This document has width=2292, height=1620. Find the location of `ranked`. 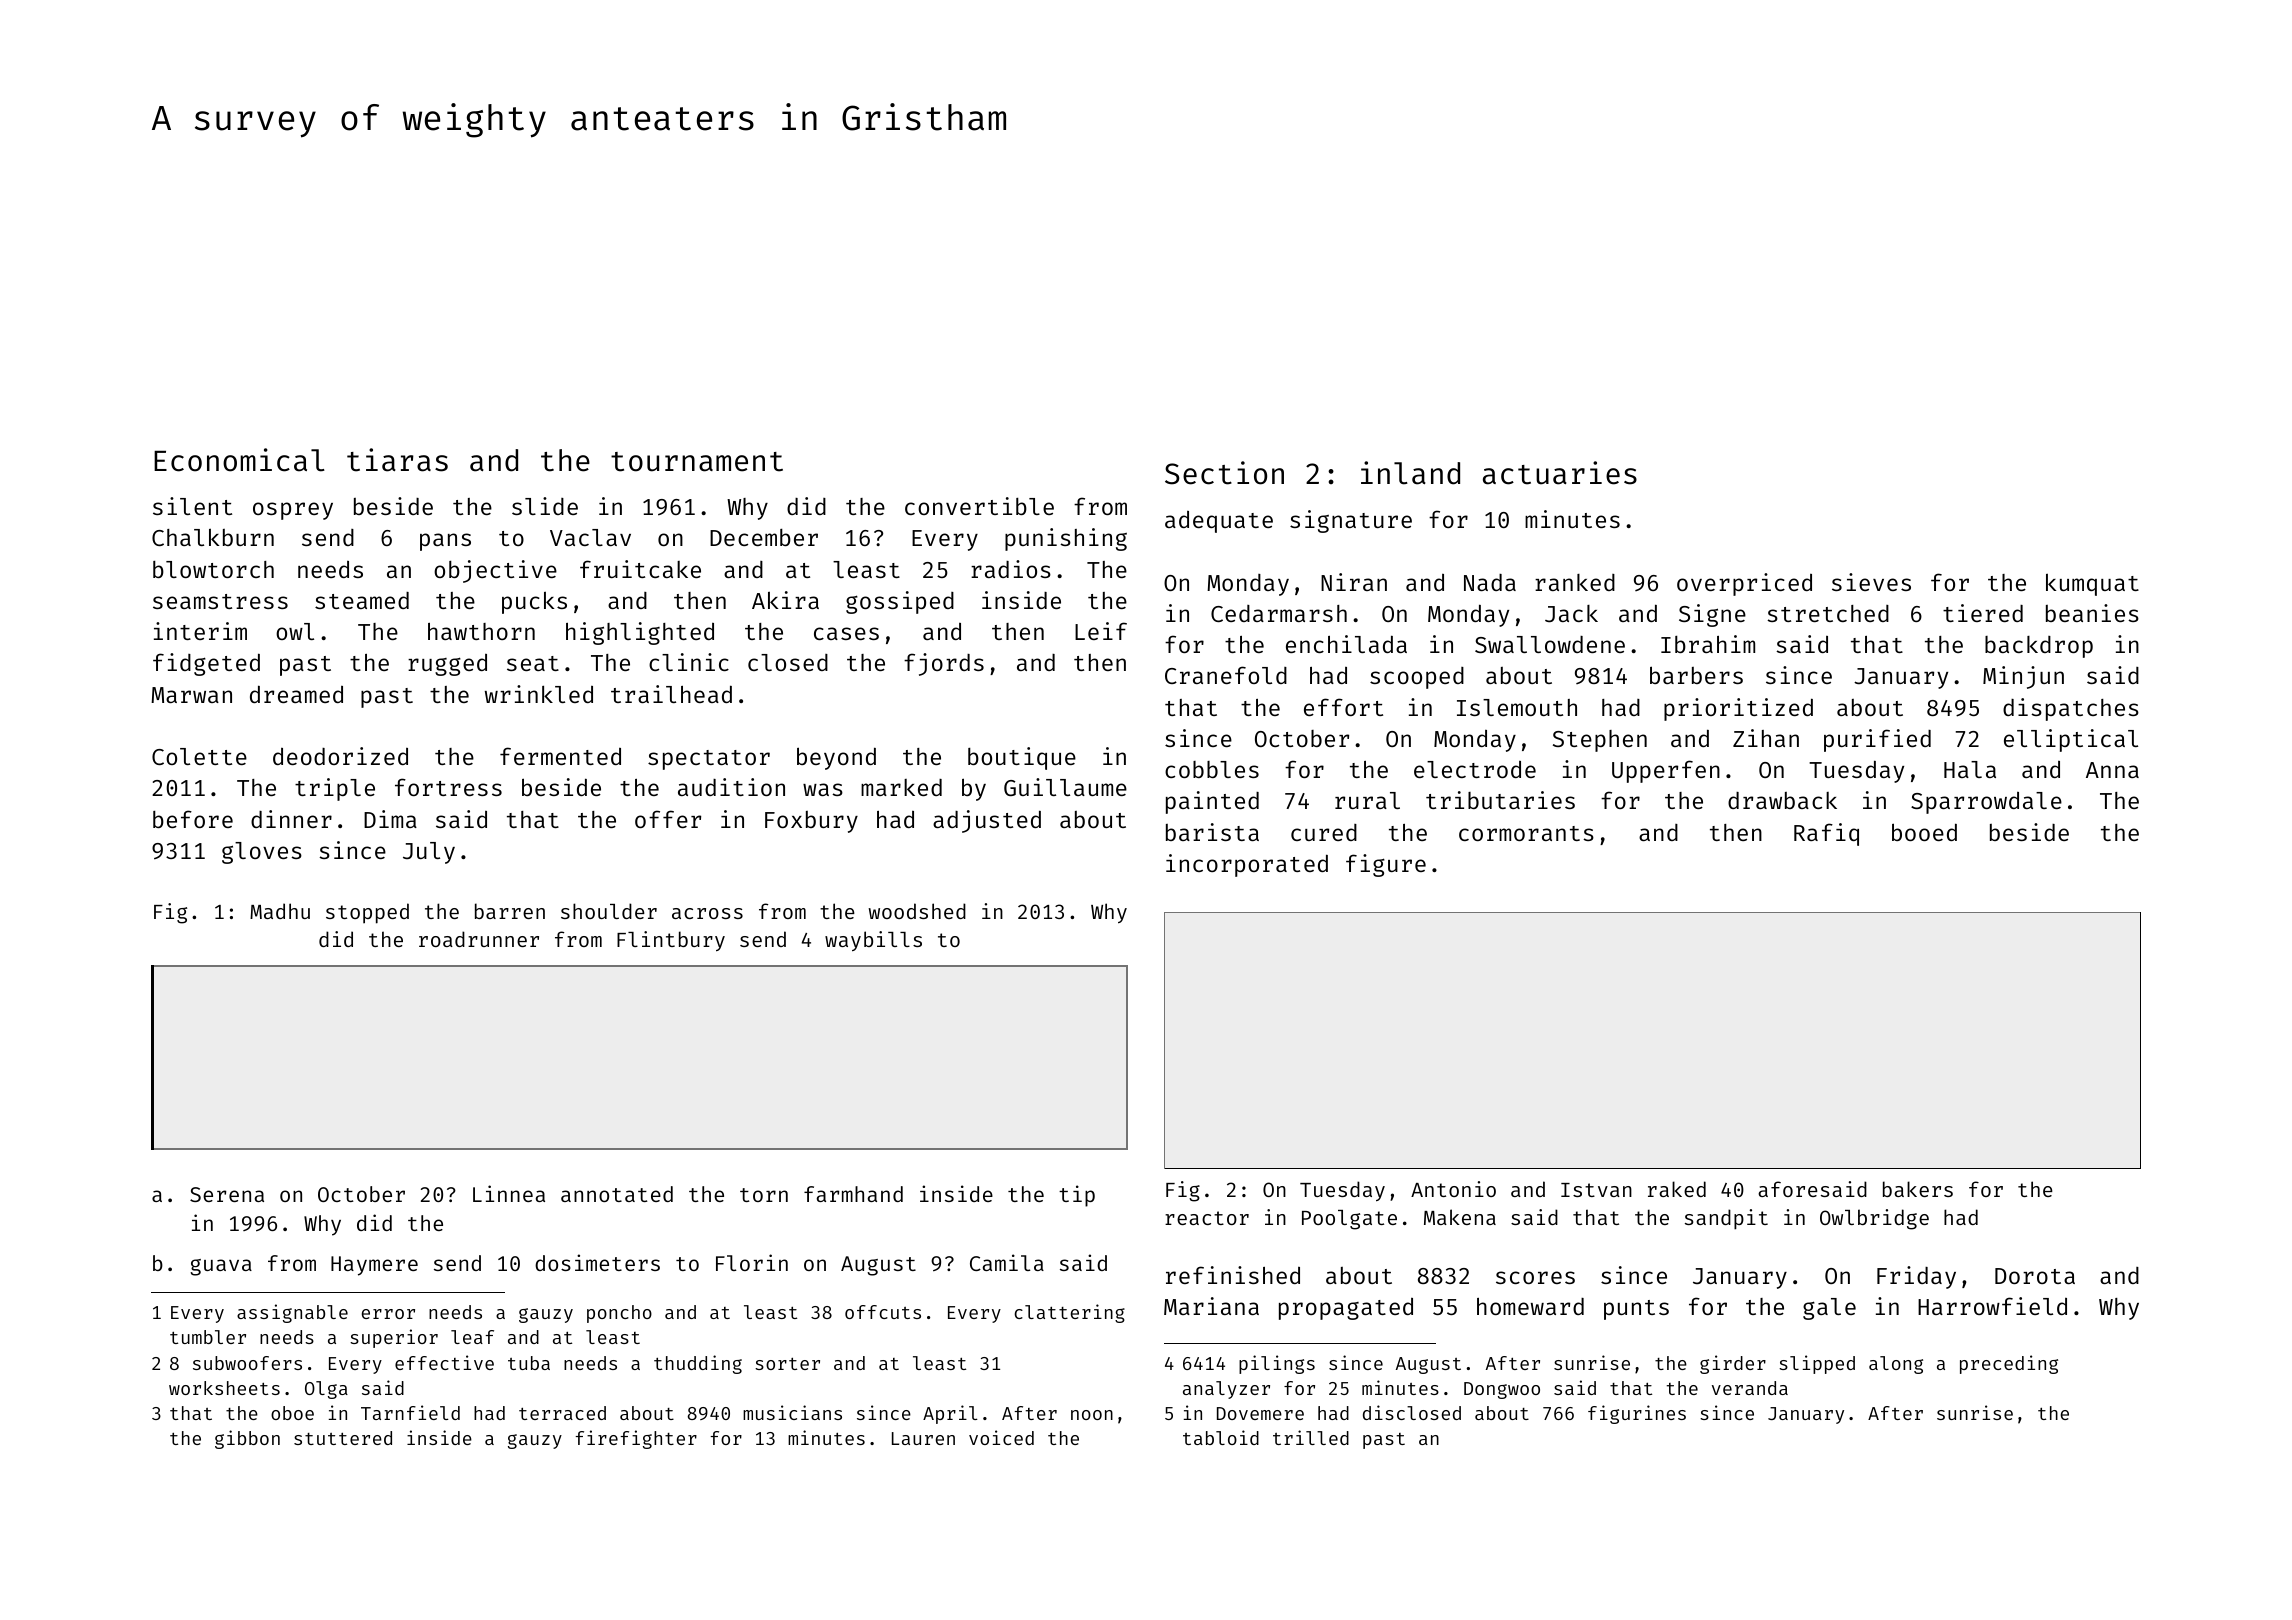

ranked is located at coordinates (1575, 582).
